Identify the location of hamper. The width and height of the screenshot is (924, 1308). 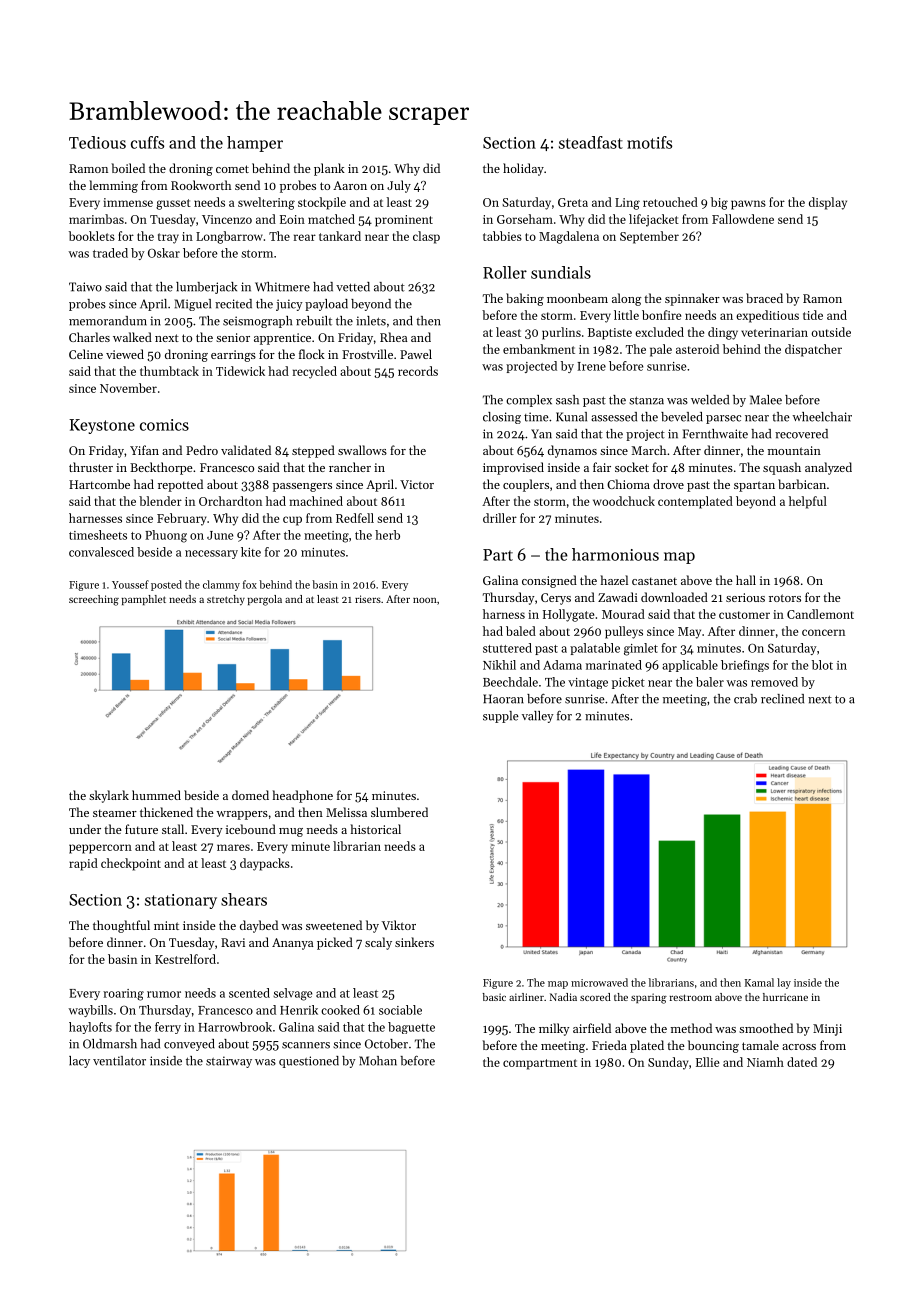
(255, 144).
